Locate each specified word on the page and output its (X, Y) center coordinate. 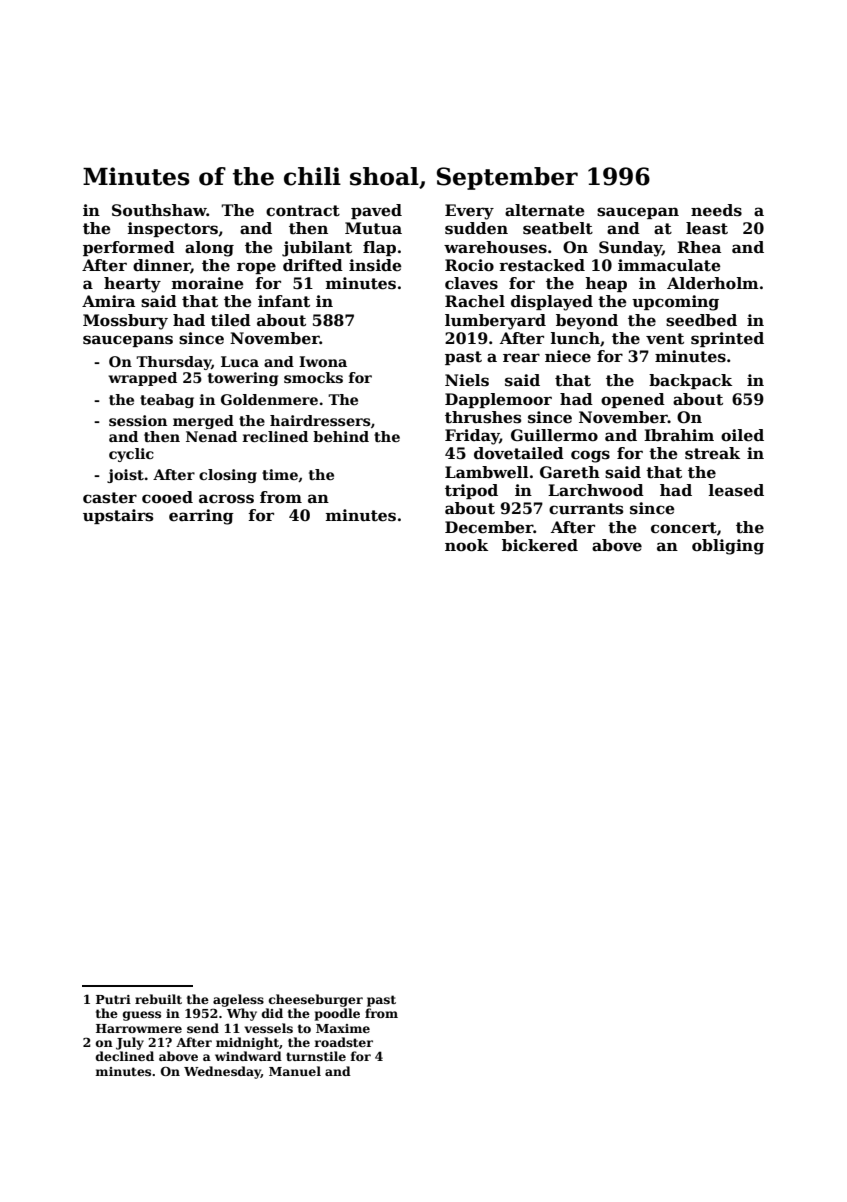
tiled (231, 320)
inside (375, 265)
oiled (742, 435)
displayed (552, 303)
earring (201, 517)
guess (142, 1016)
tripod (471, 491)
